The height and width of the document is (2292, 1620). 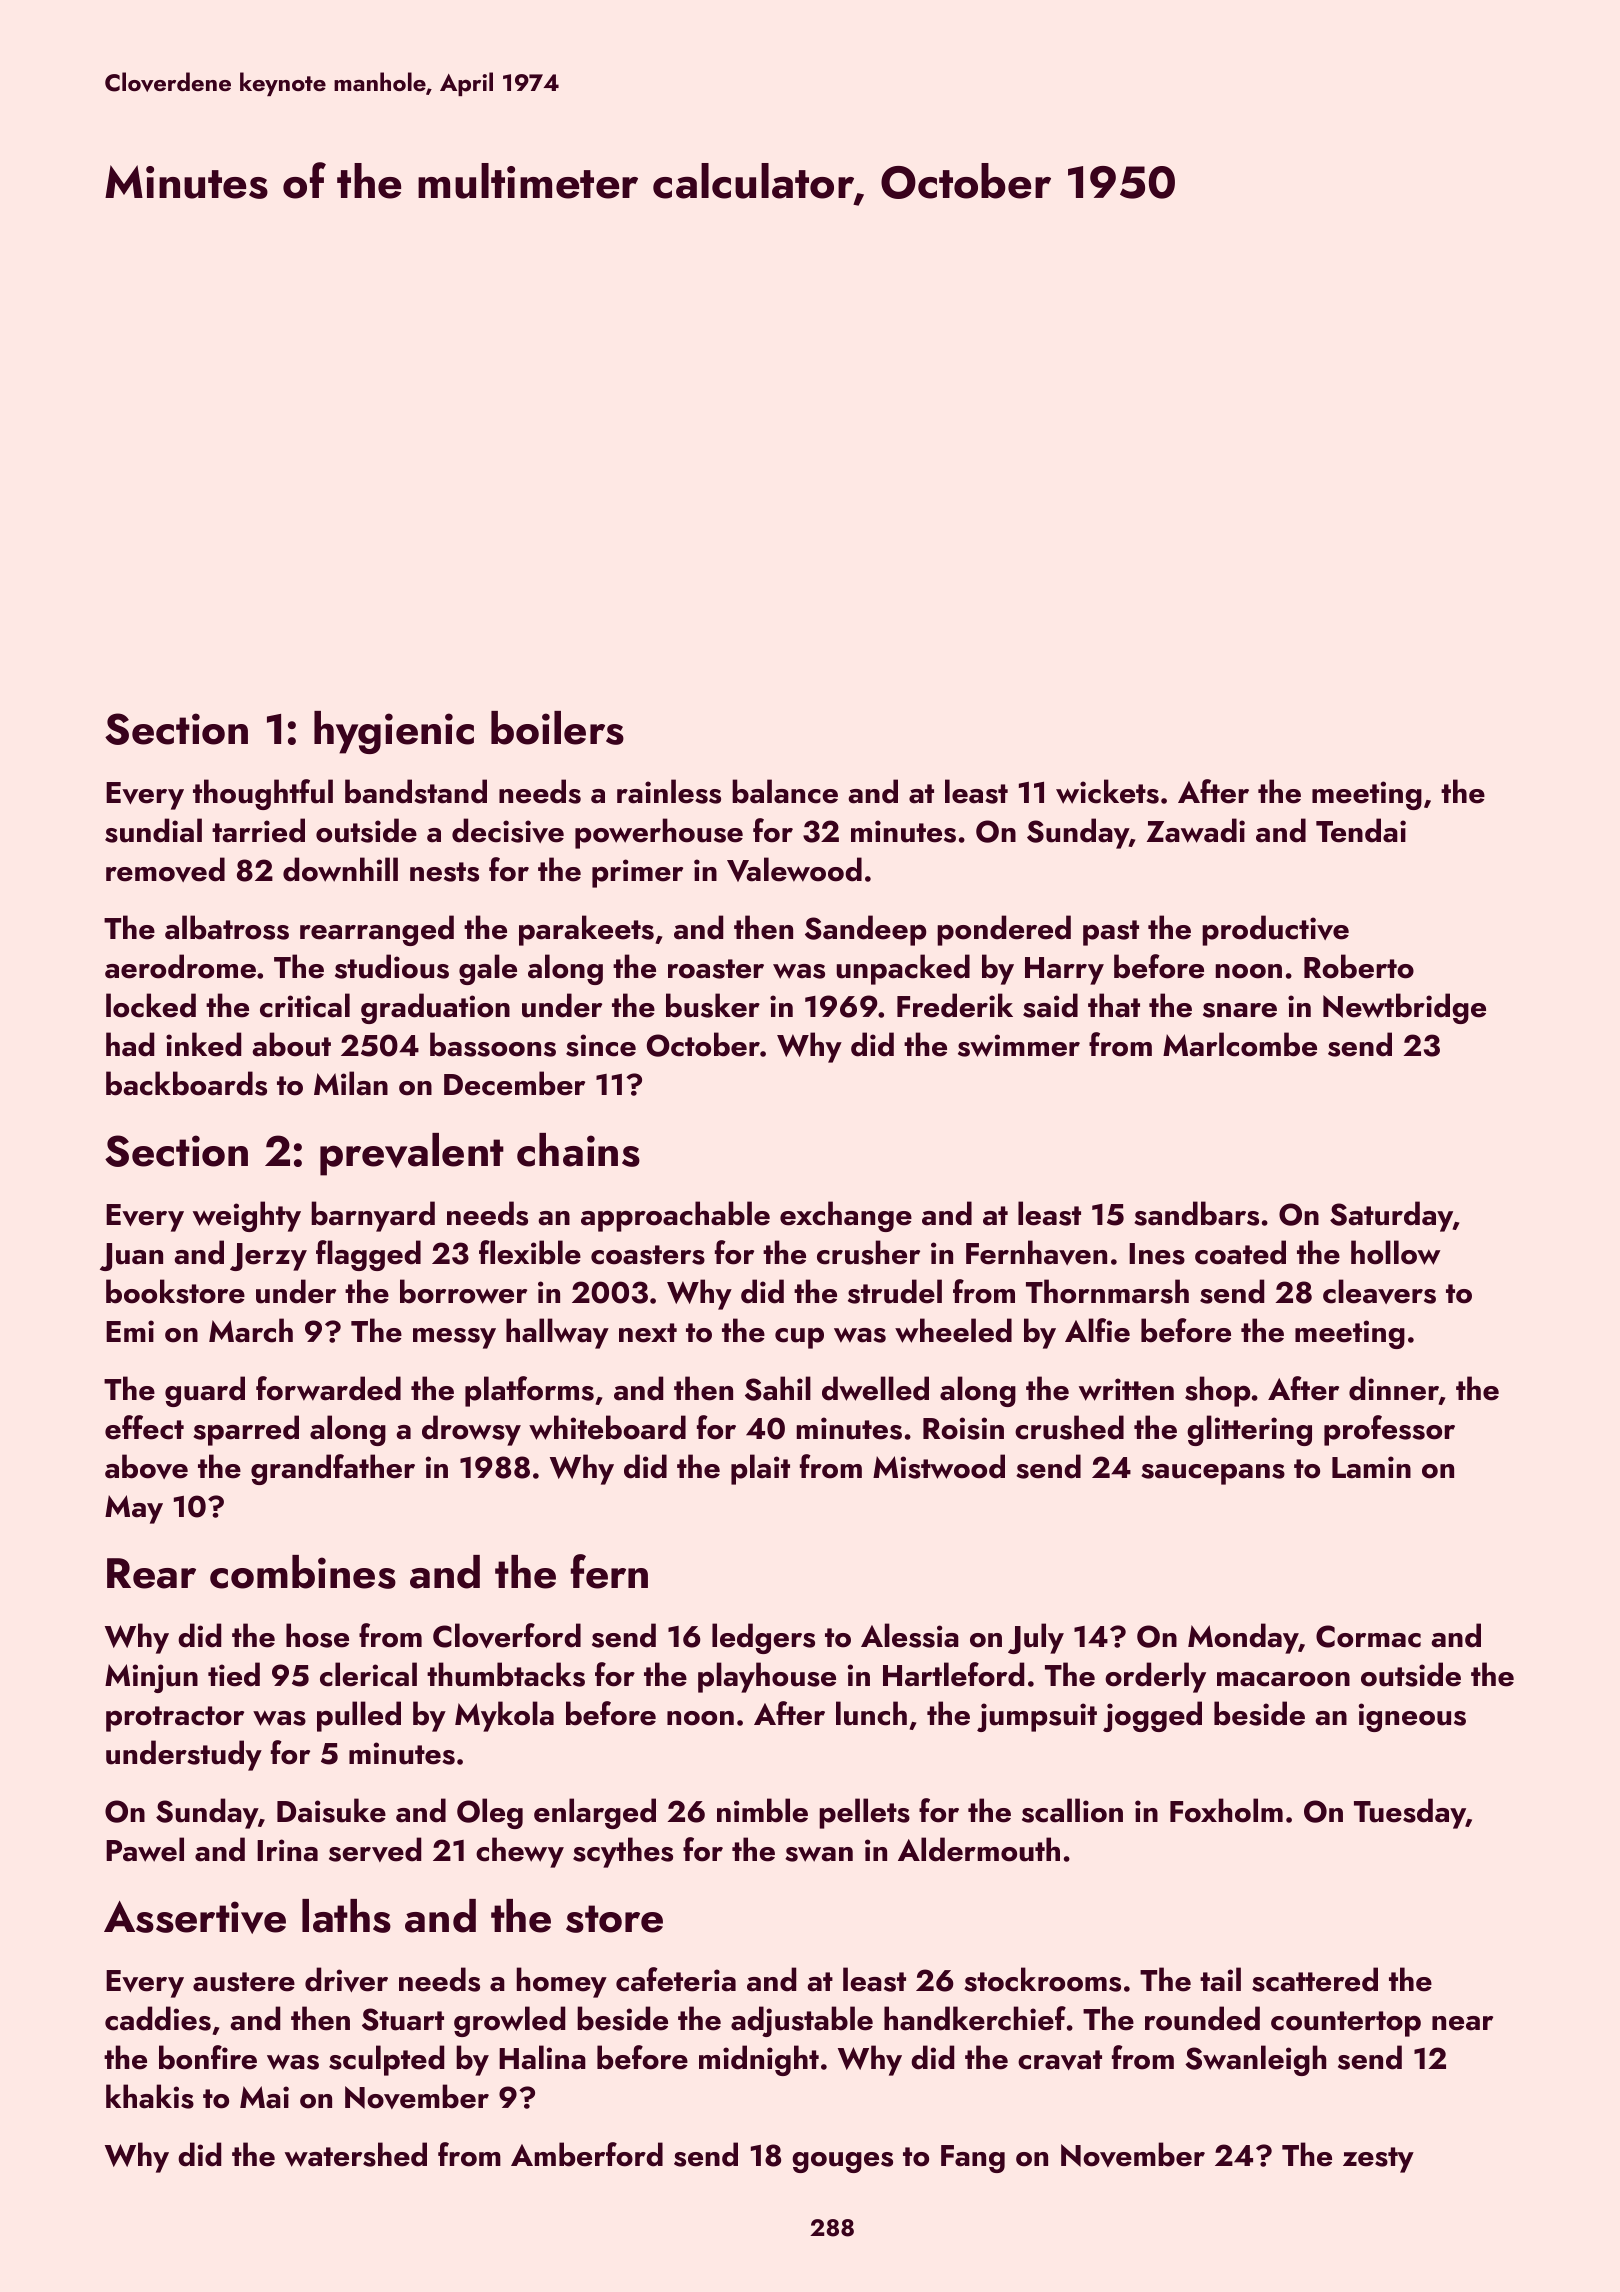 What do you see at coordinates (356, 2154) in the document?
I see `watershed` at bounding box center [356, 2154].
